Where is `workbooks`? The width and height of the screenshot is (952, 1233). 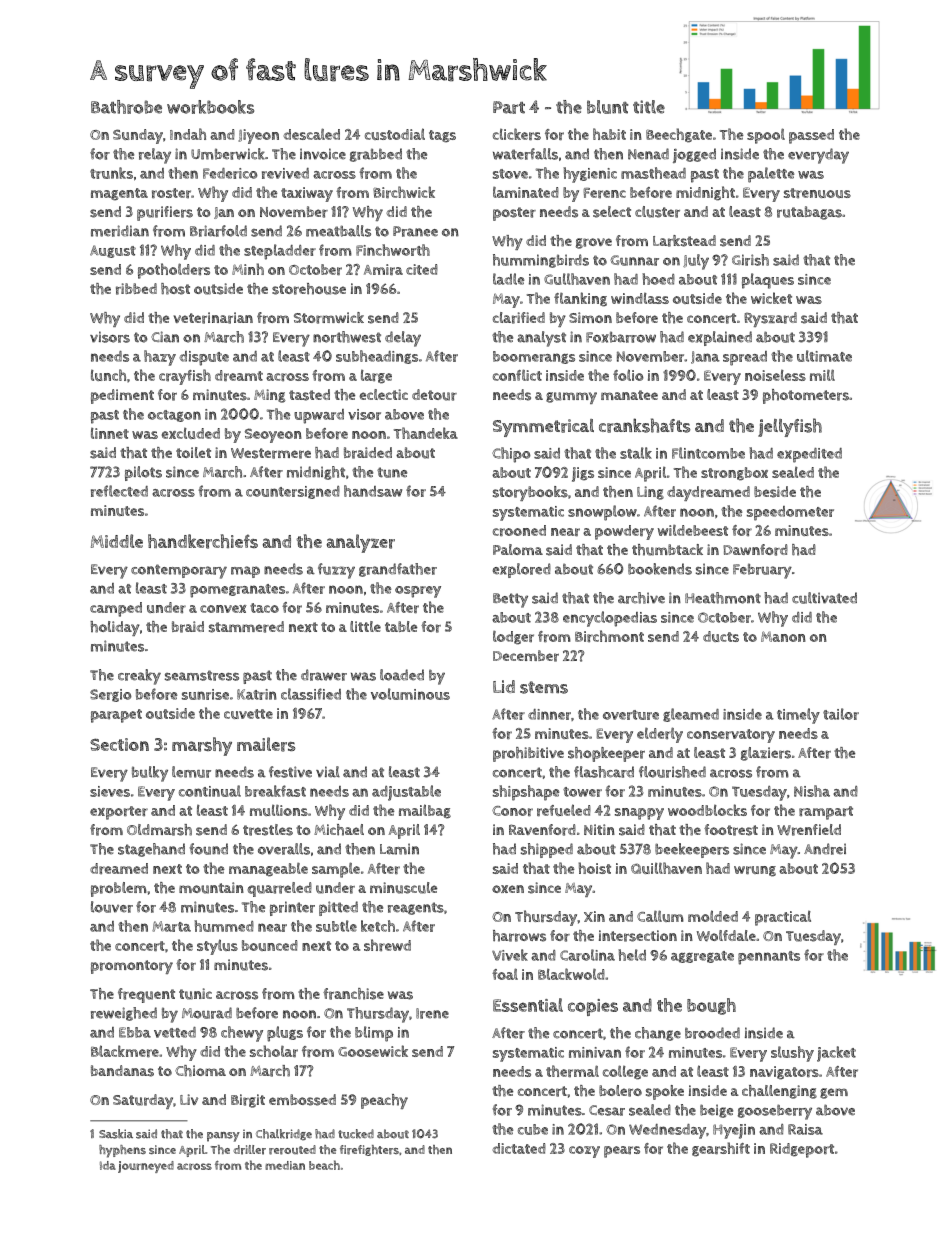 workbooks is located at coordinates (210, 107).
